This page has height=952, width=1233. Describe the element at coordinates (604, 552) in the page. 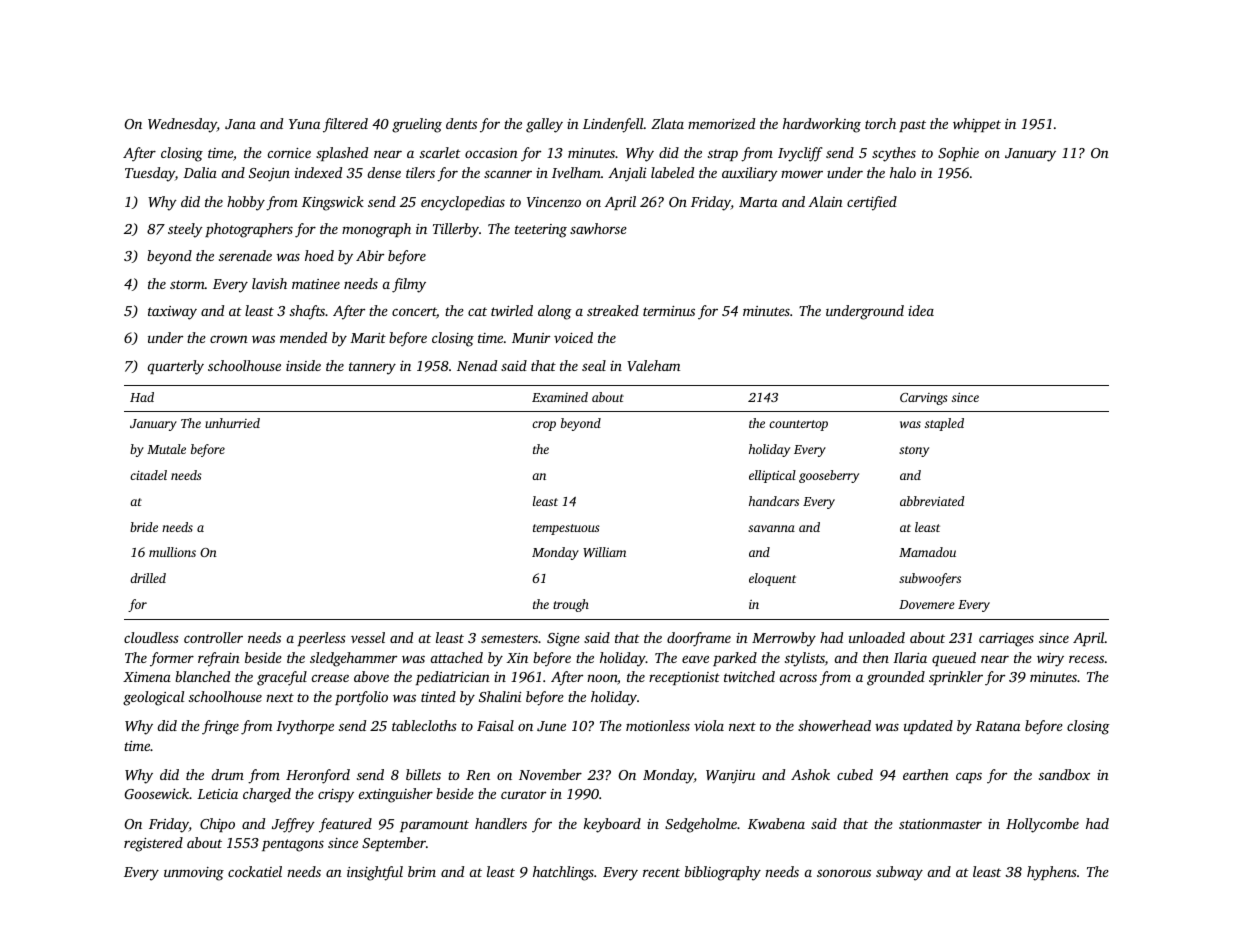

I see `William` at that location.
